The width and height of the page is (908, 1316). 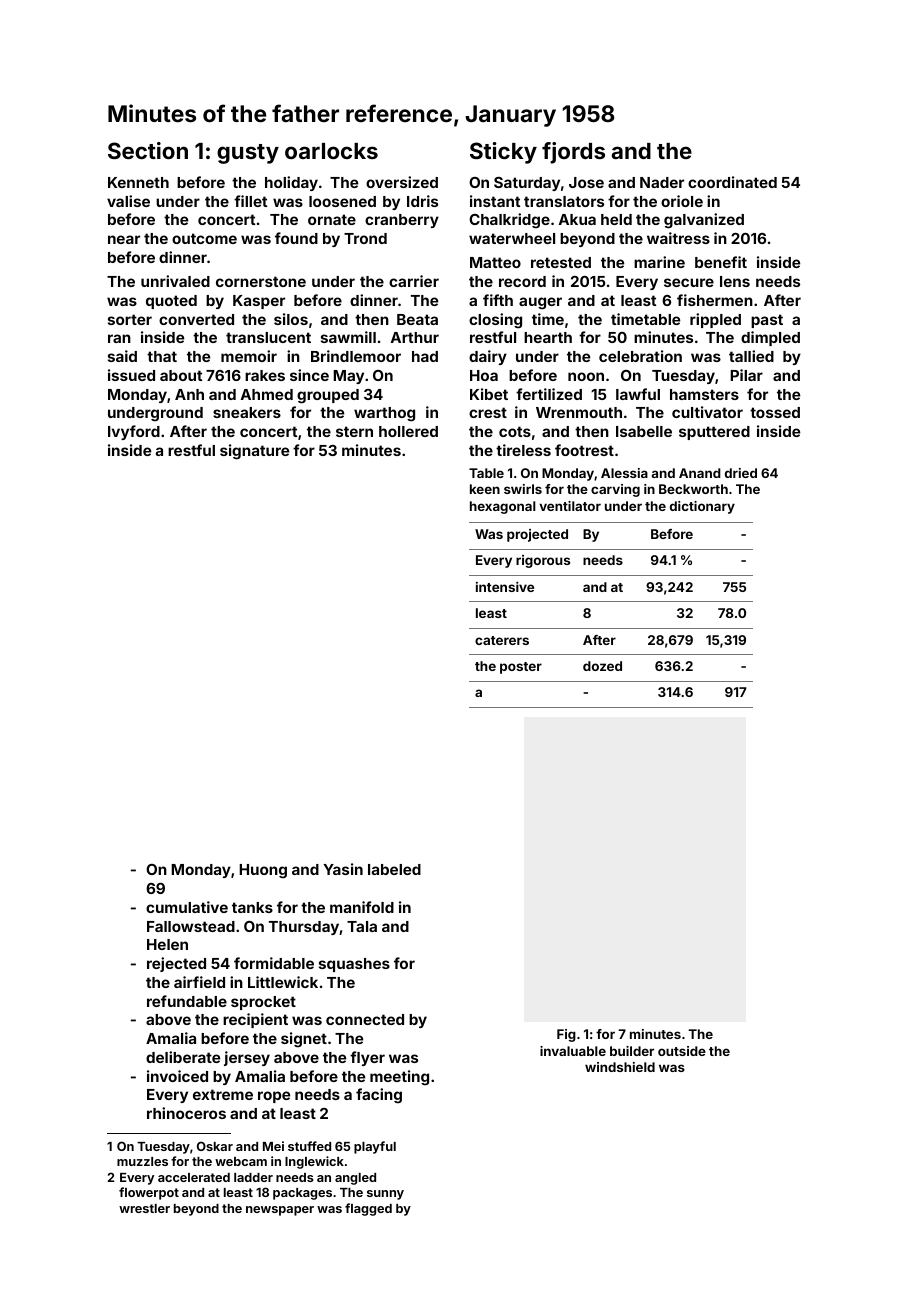 What do you see at coordinates (162, 356) in the page?
I see `that` at bounding box center [162, 356].
